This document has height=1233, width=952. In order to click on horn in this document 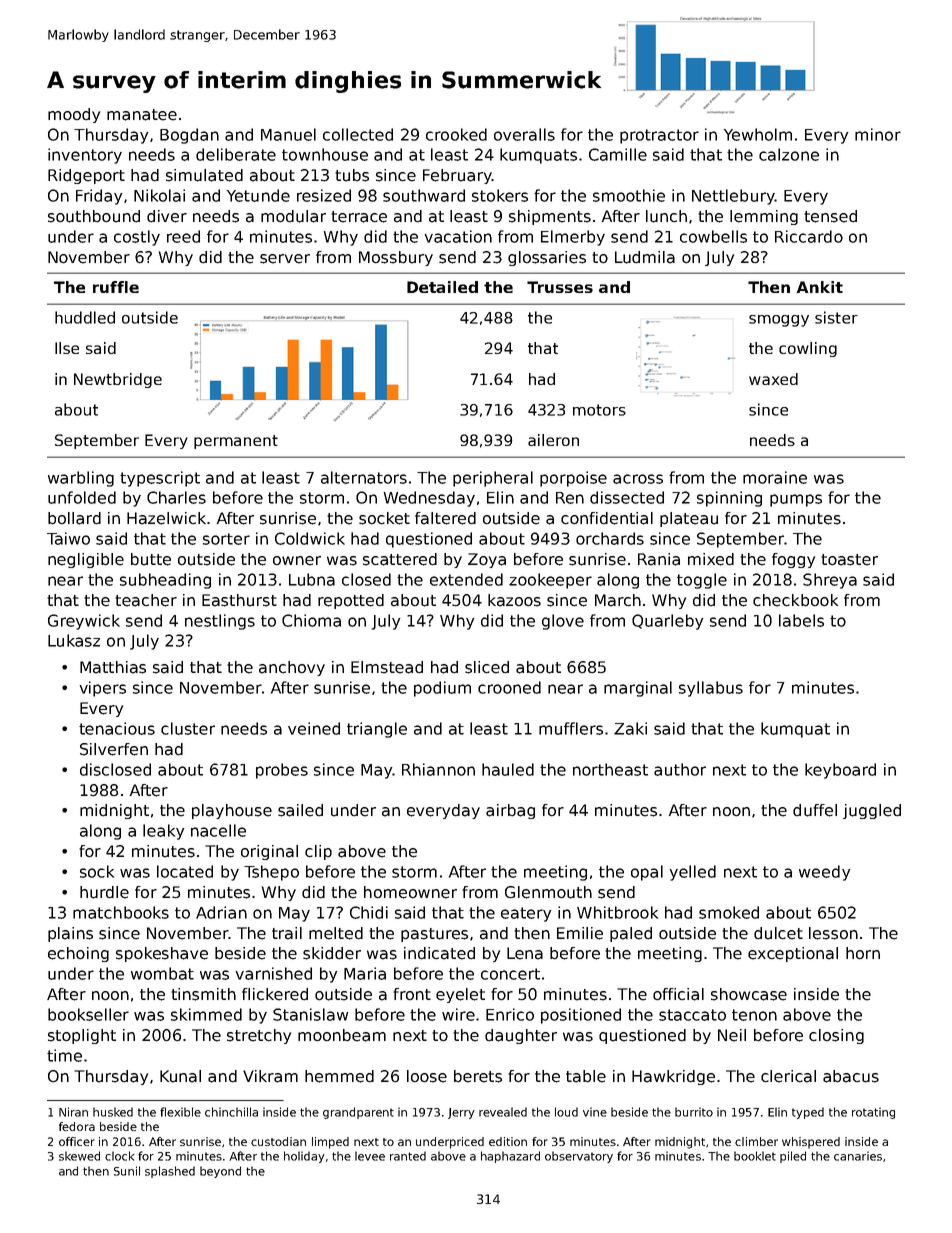, I will do `click(863, 953)`.
